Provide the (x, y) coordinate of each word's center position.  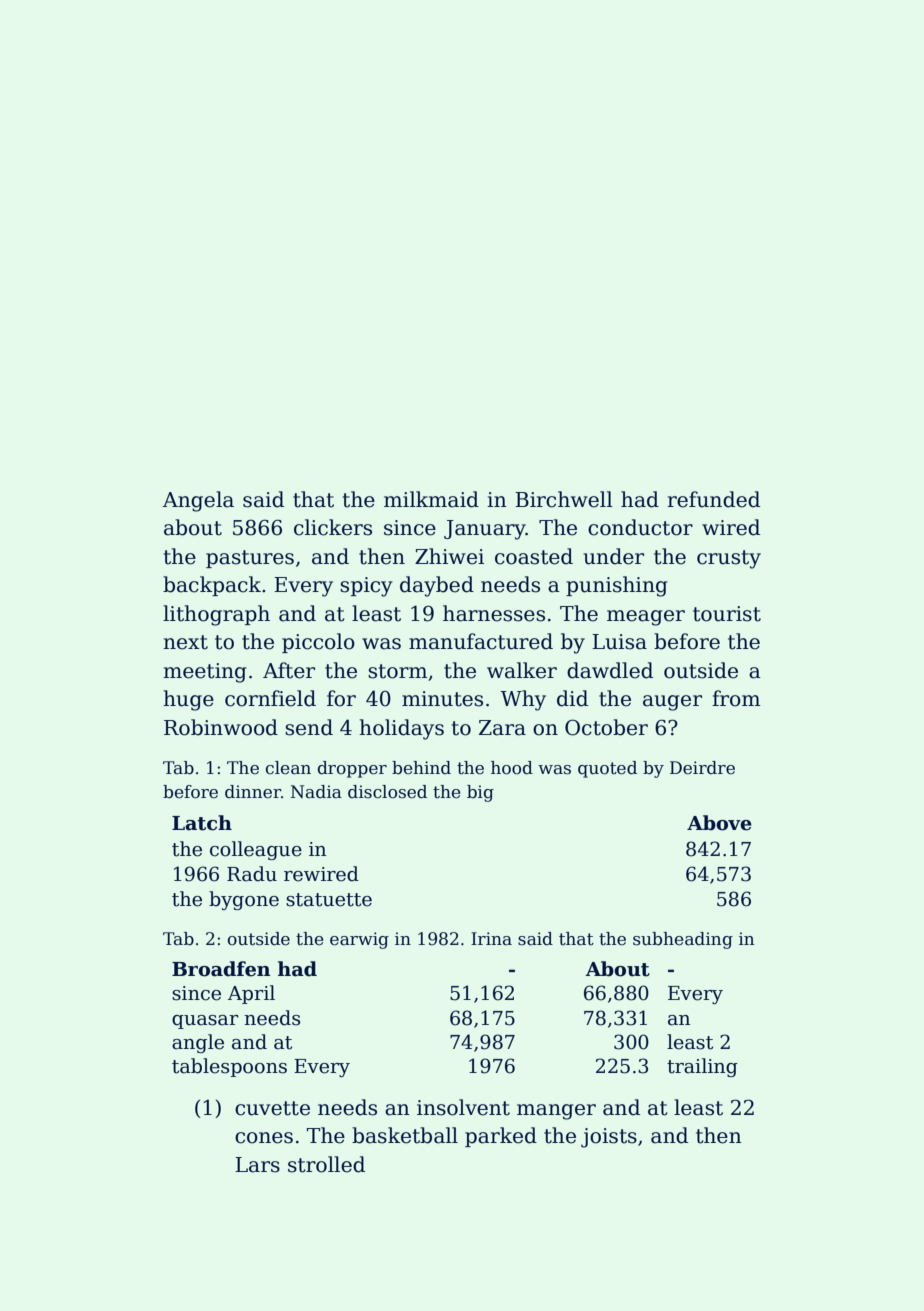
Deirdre (702, 768)
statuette (329, 900)
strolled (326, 1164)
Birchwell (564, 499)
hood (512, 768)
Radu (252, 874)
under (613, 556)
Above (719, 823)
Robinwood (221, 727)
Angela (198, 501)
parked (501, 1137)
